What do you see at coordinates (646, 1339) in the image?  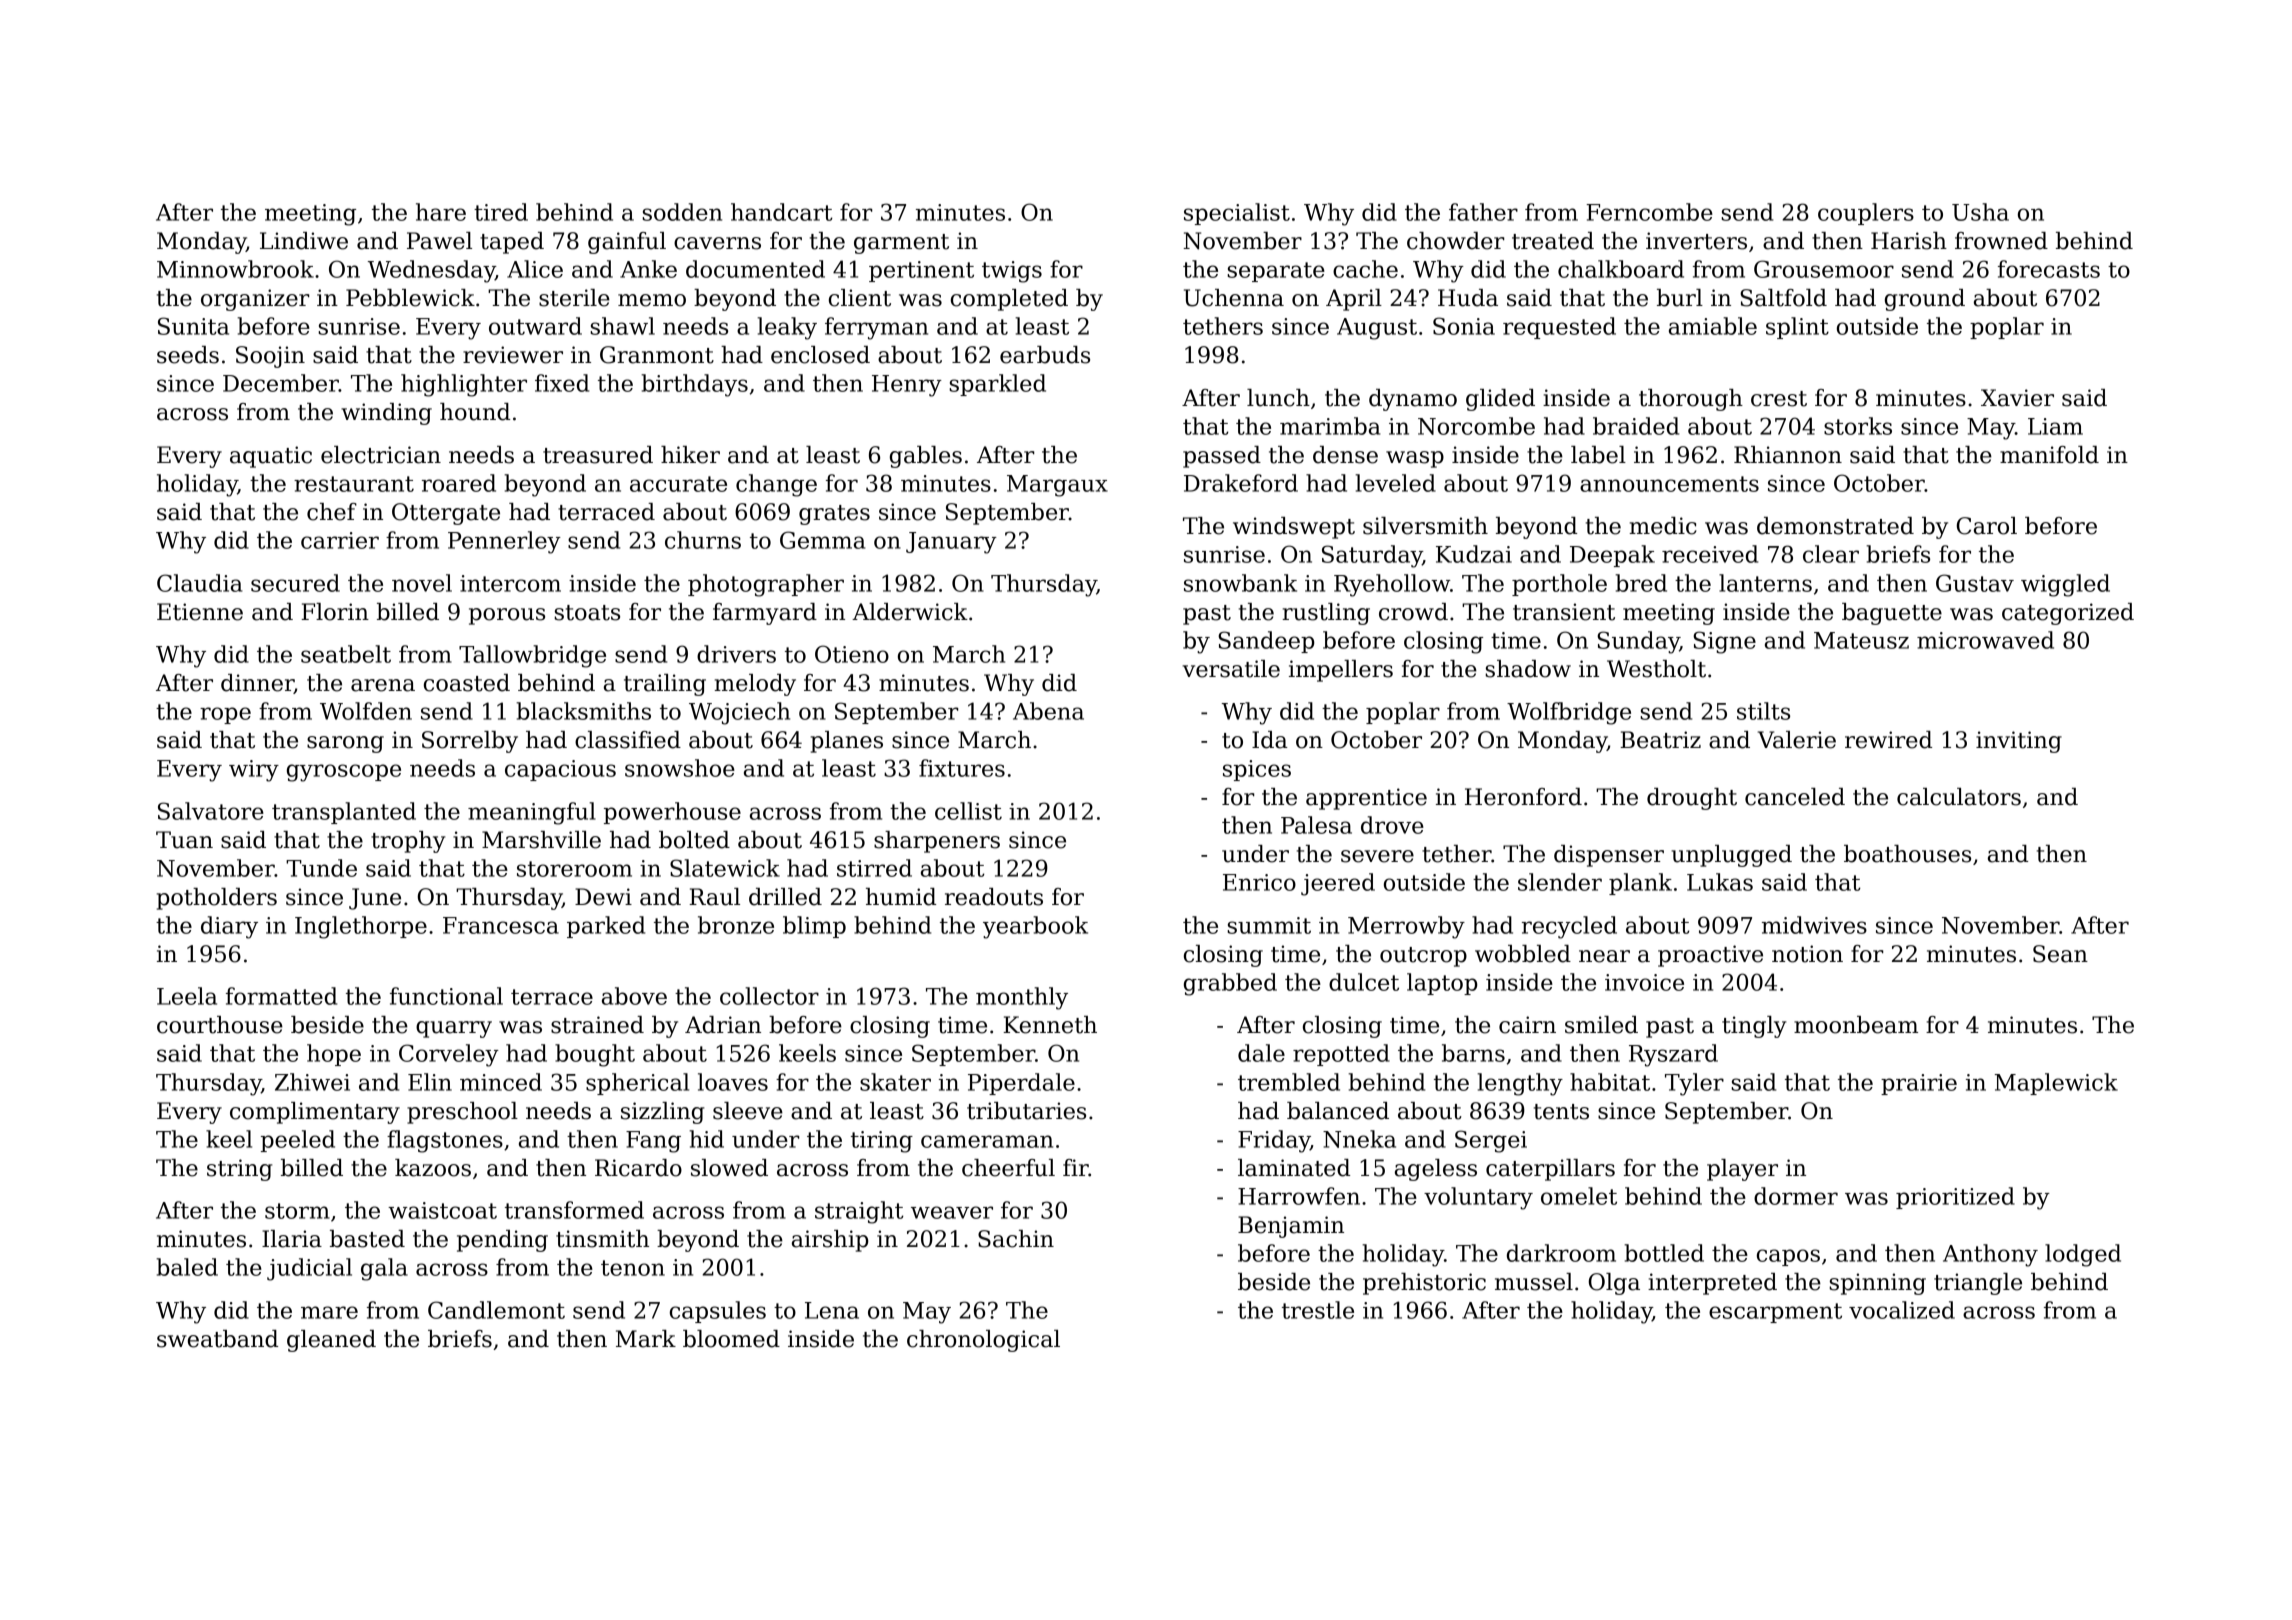 I see `Mark` at bounding box center [646, 1339].
